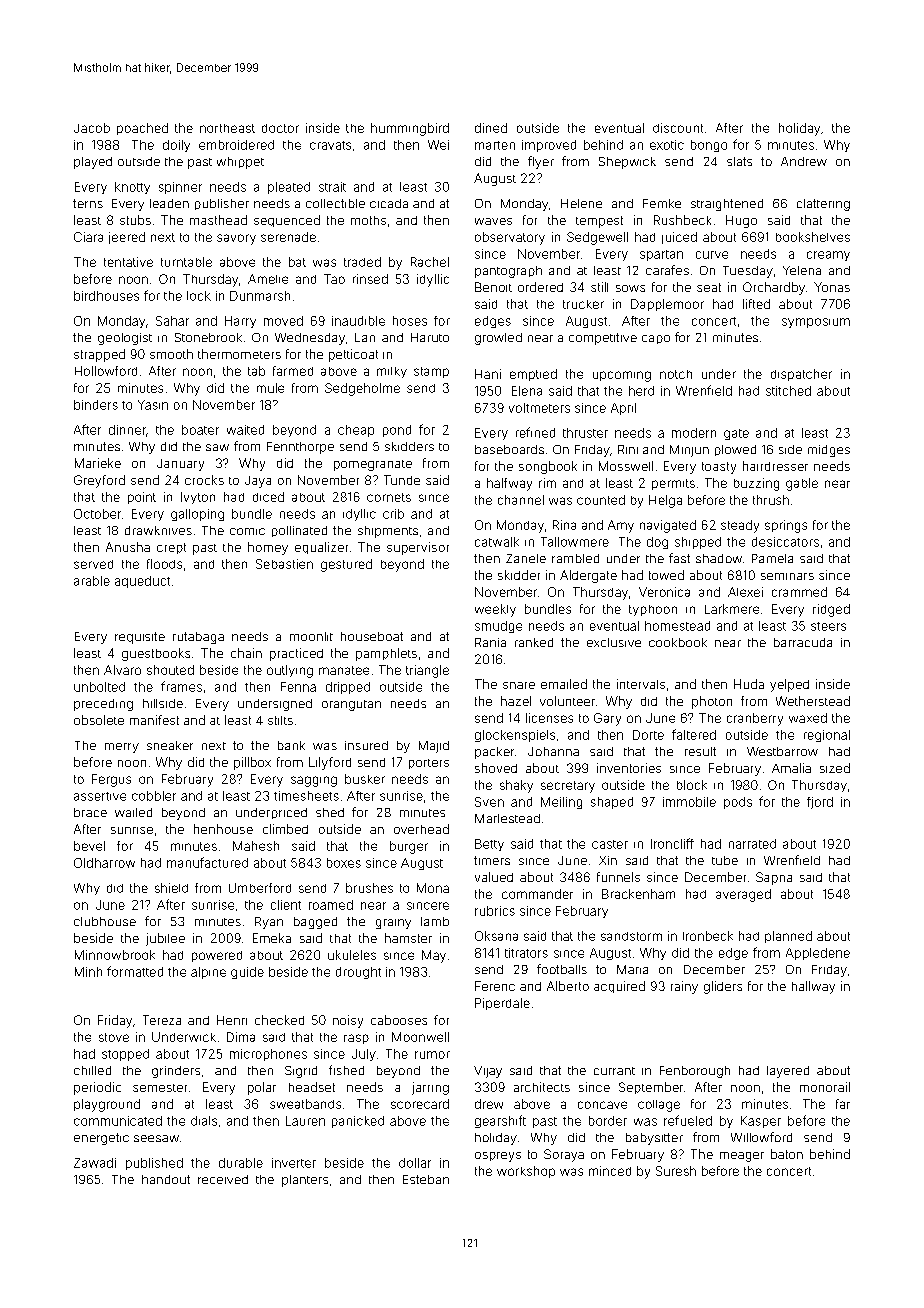 Image resolution: width=924 pixels, height=1308 pixels. Describe the element at coordinates (280, 128) in the screenshot. I see `doctor` at that location.
